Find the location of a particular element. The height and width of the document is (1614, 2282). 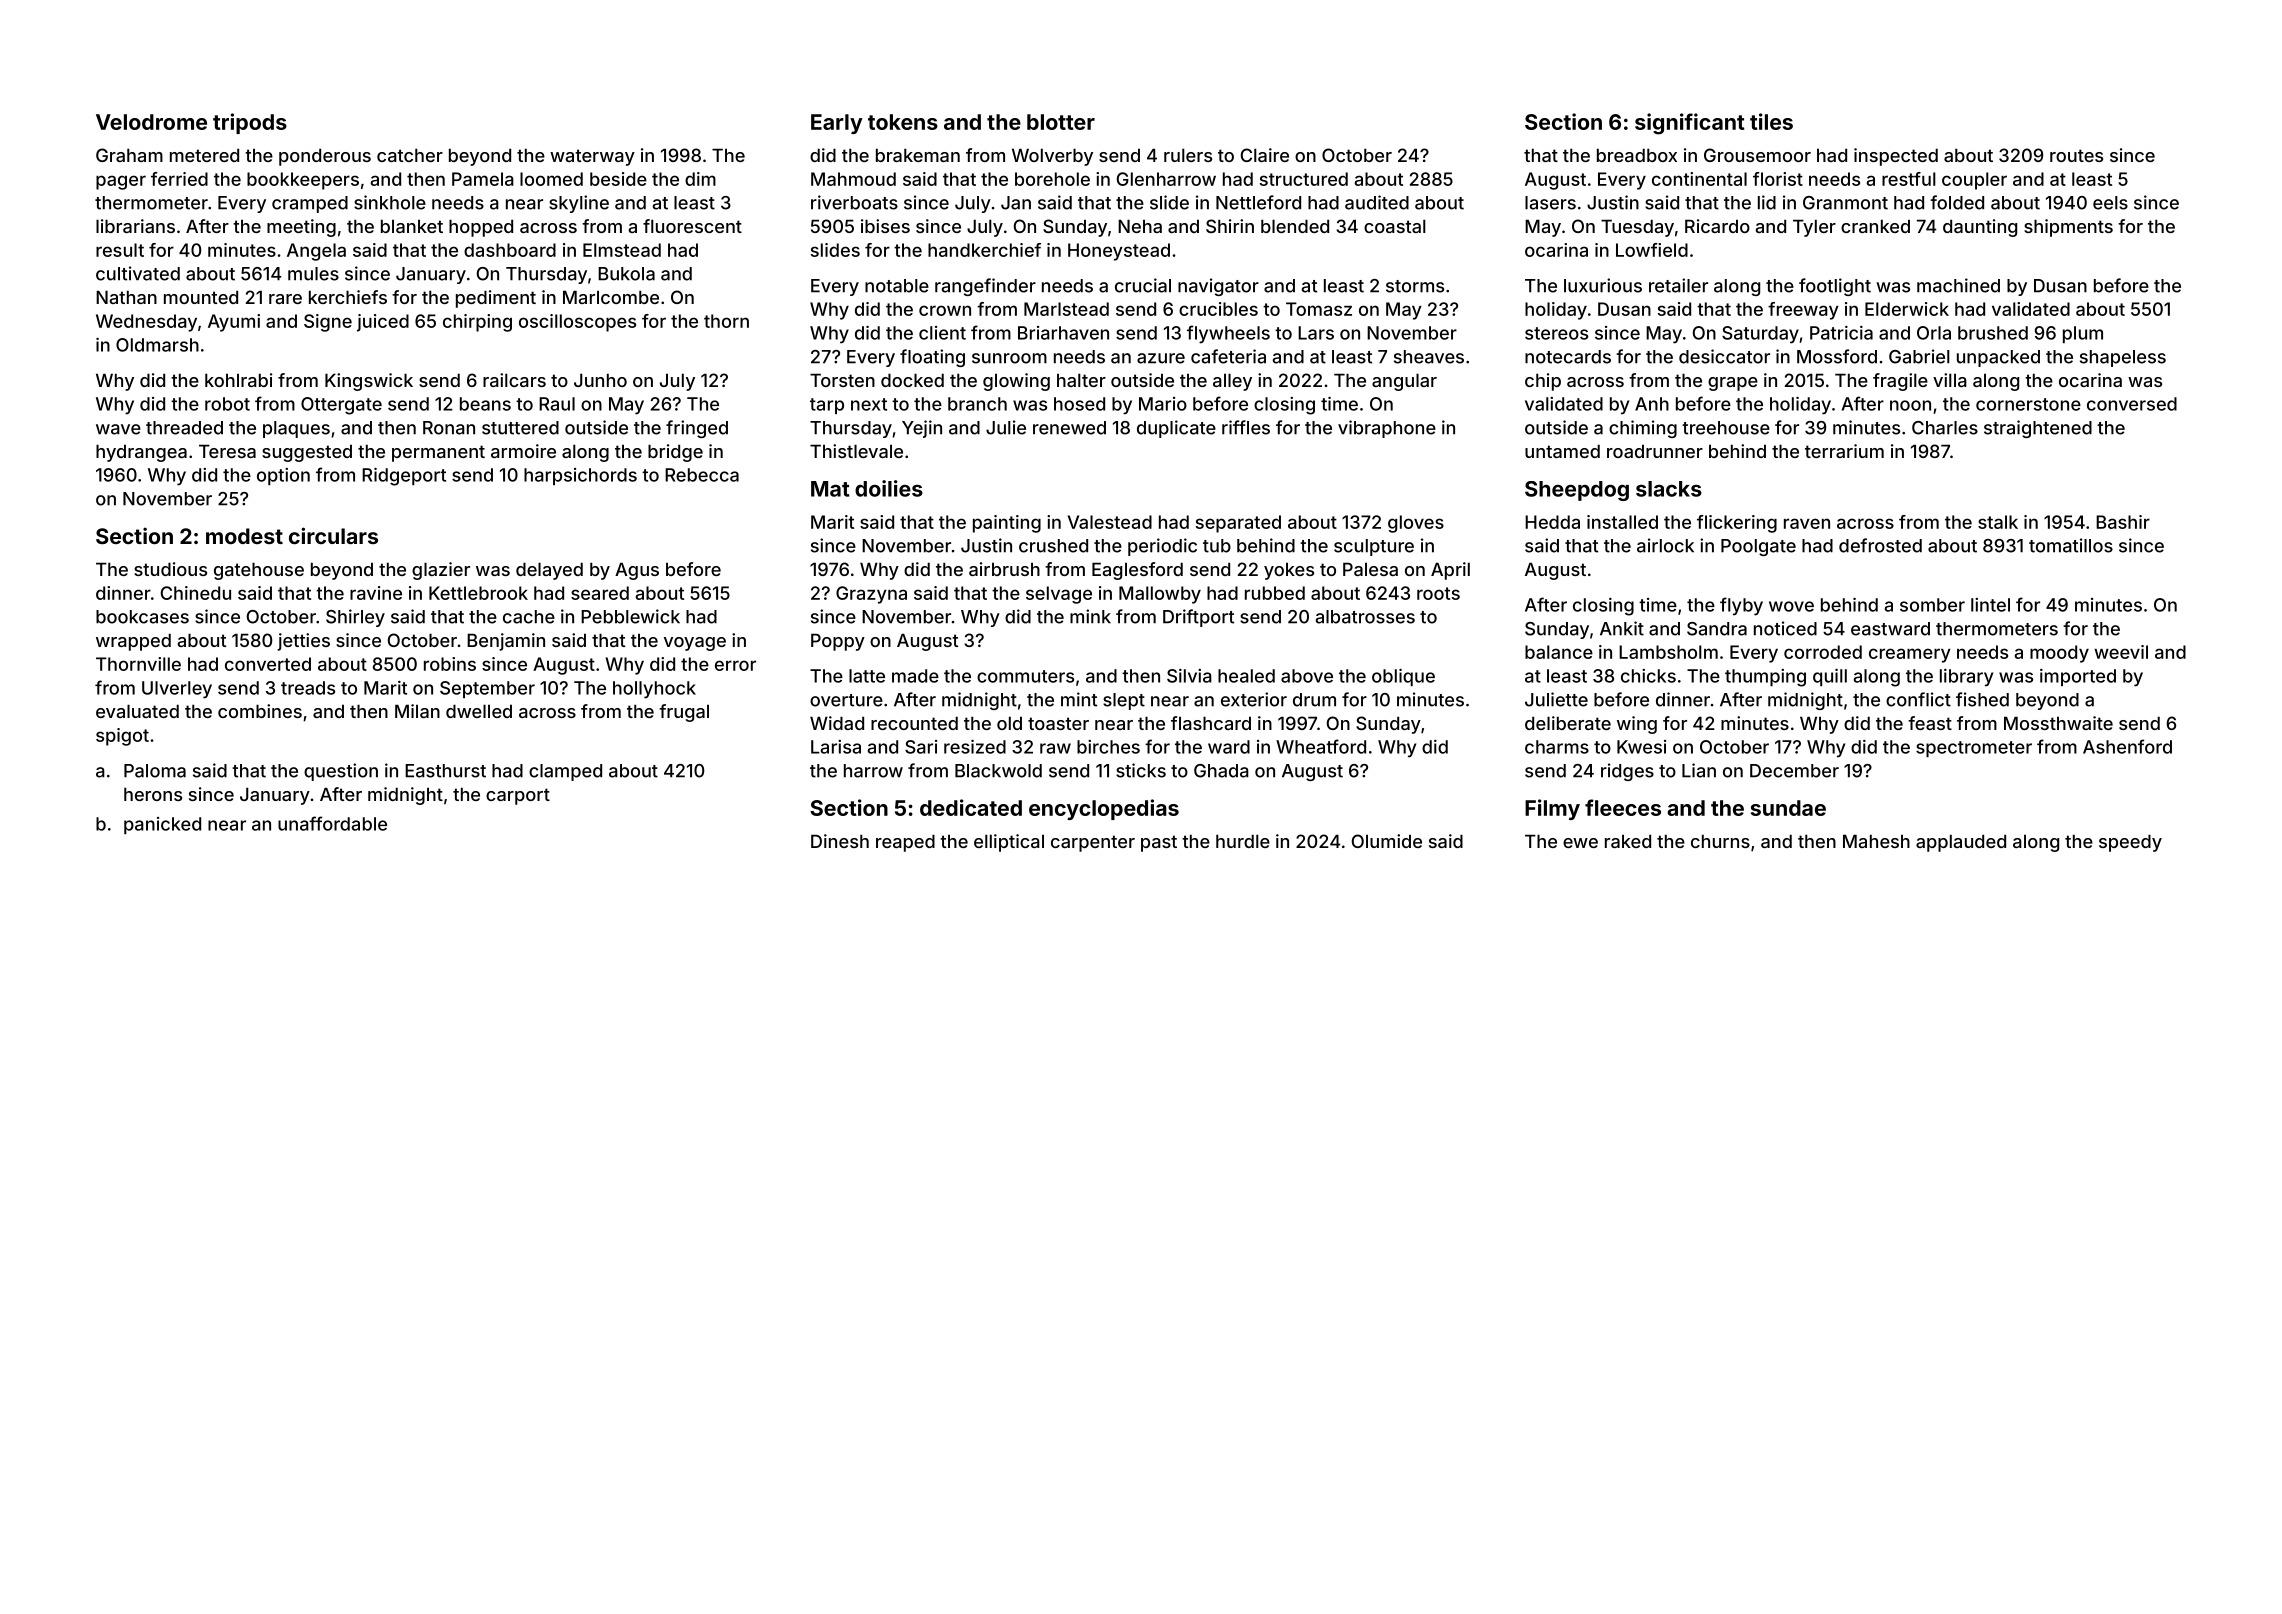

selvage is located at coordinates (1059, 595).
